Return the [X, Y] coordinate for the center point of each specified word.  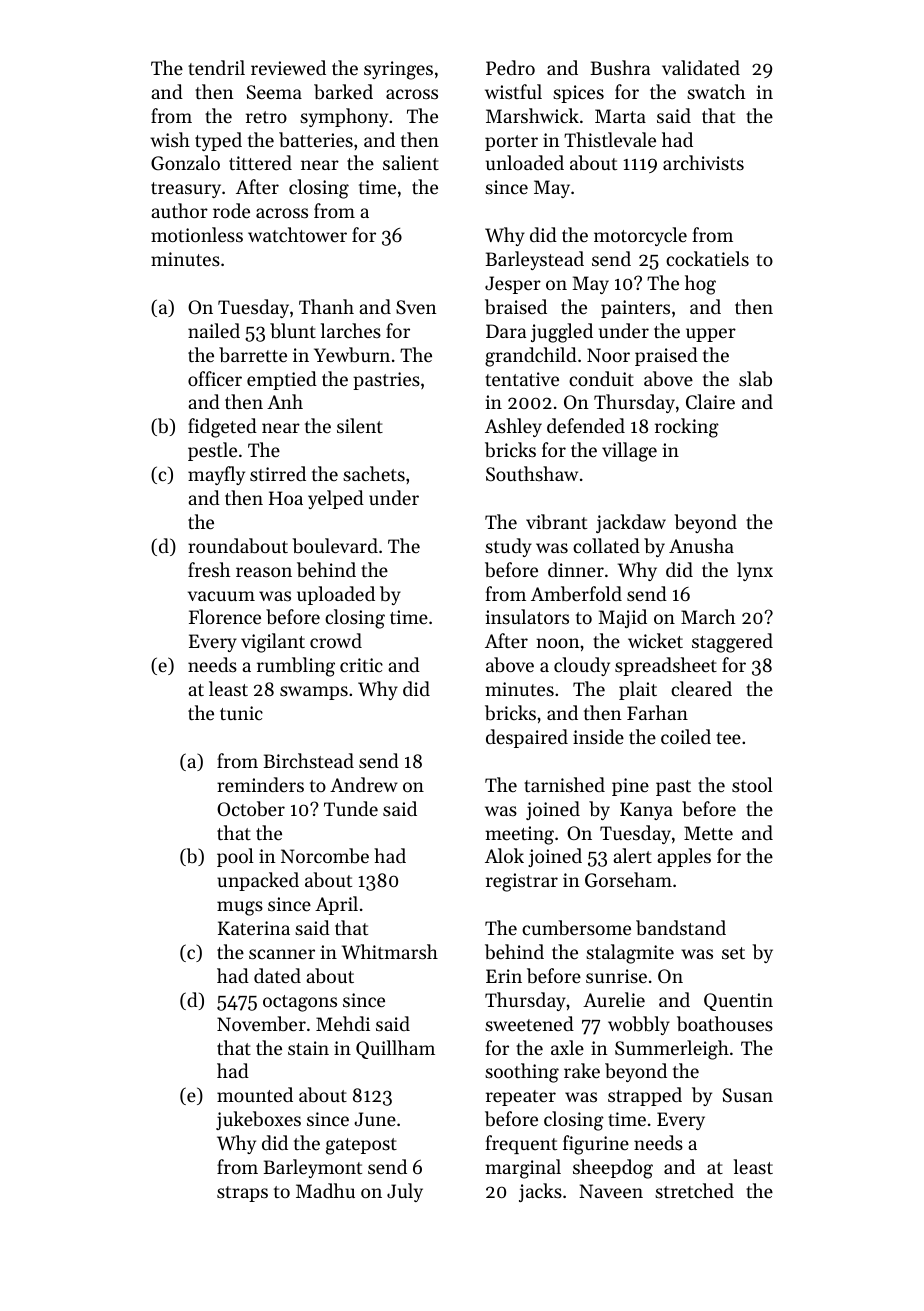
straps [242, 1194]
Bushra [620, 67]
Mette [708, 833]
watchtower [297, 234]
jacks [540, 1192]
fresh [209, 569]
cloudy [582, 666]
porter [511, 143]
